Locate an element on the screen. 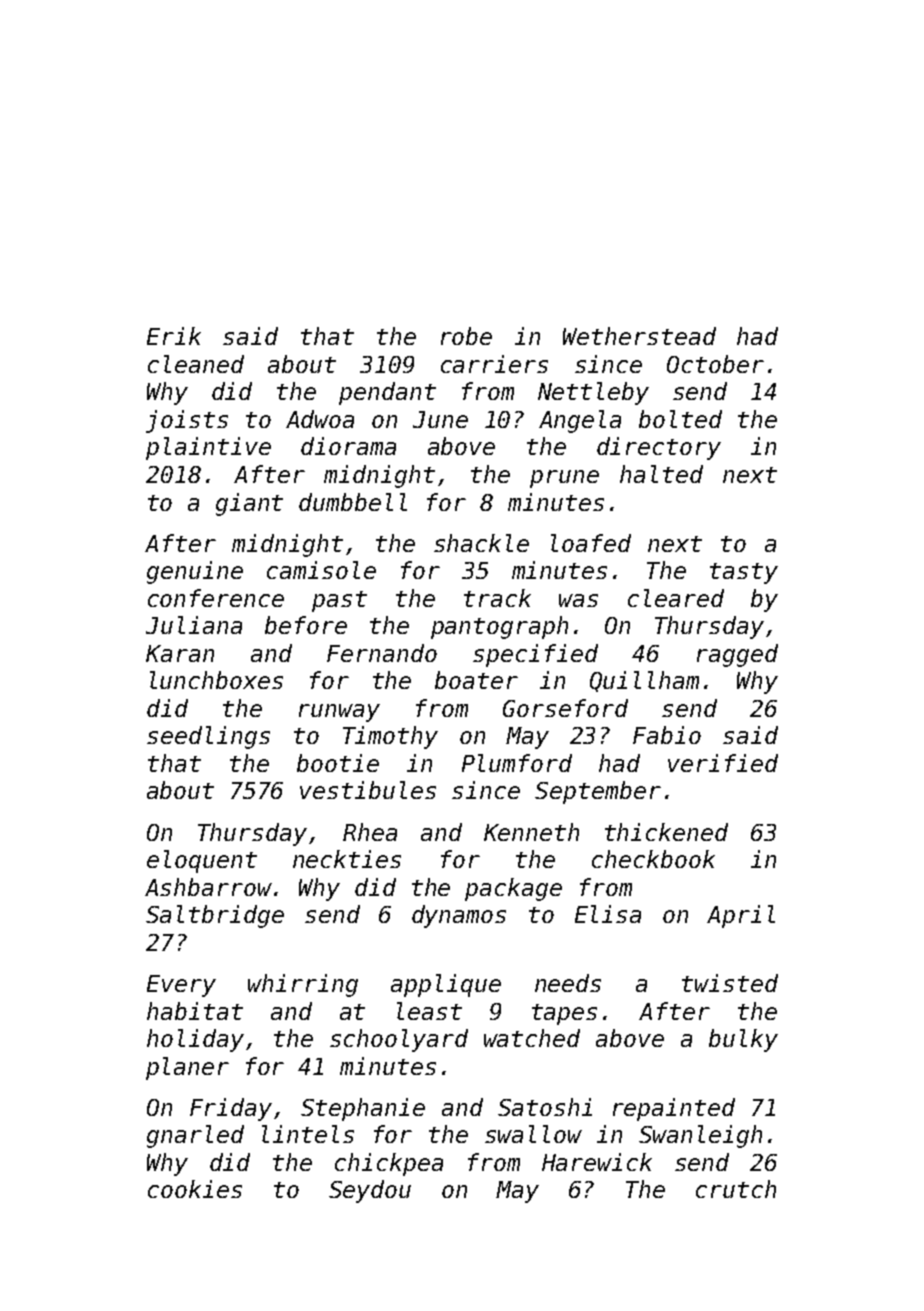 This screenshot has height=1311, width=924. applique is located at coordinates (446, 985).
